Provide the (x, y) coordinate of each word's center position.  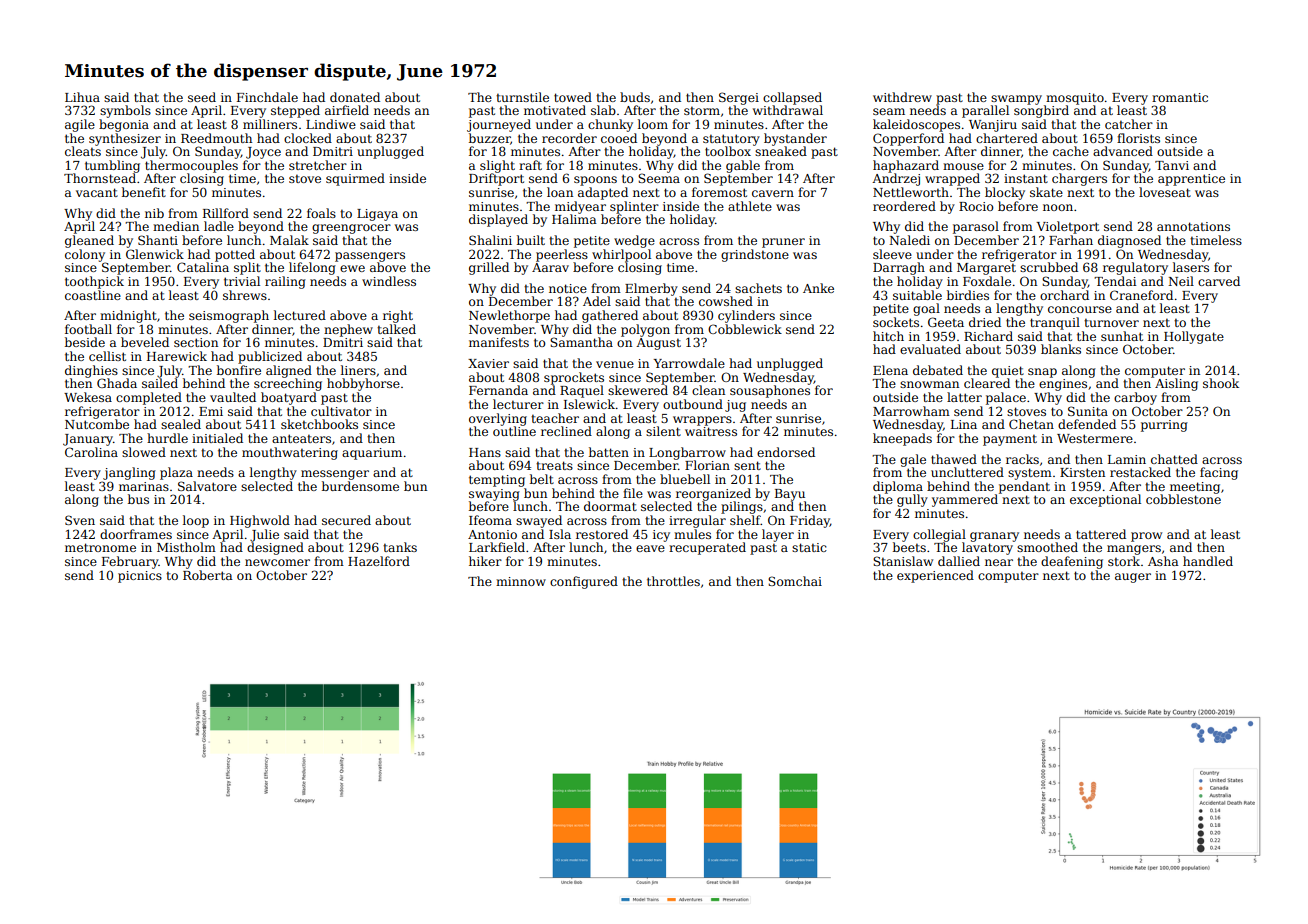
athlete (750, 206)
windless (389, 281)
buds (635, 97)
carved (1219, 281)
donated (355, 97)
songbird (1041, 111)
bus (138, 499)
